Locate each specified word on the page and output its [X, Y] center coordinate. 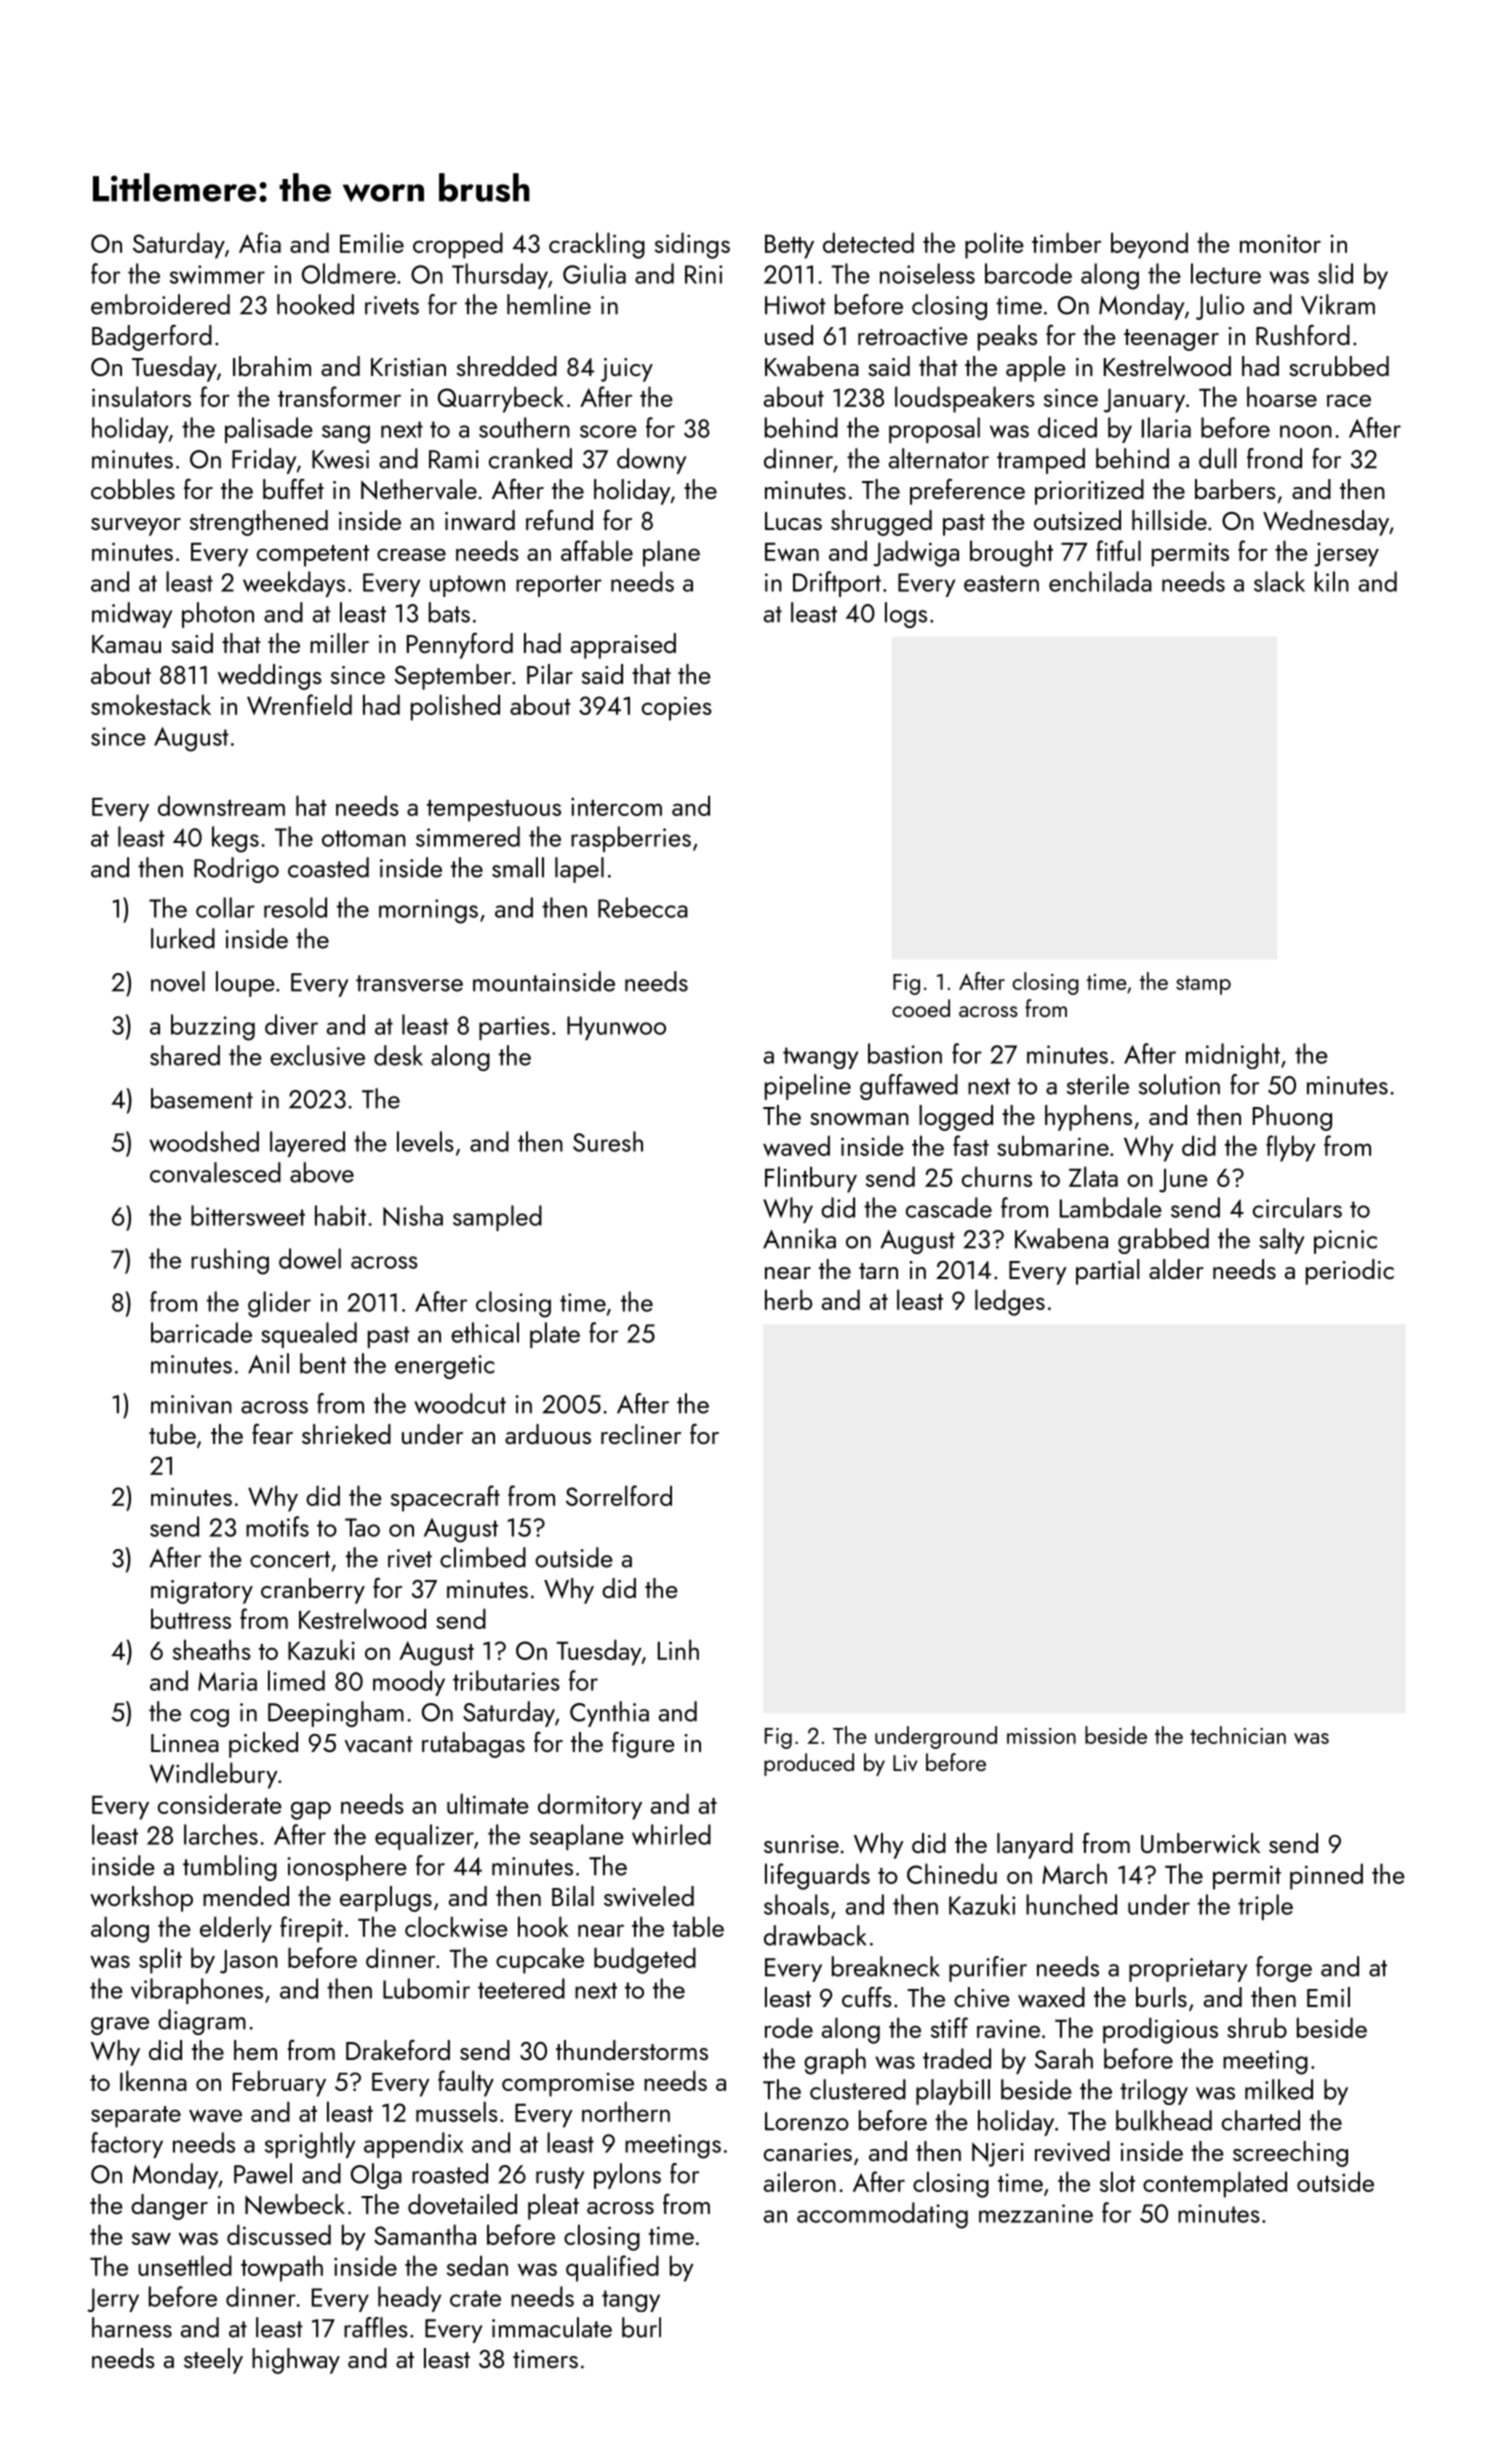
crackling [597, 245]
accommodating [882, 2215]
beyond [1149, 245]
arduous [548, 1434]
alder [1176, 1269]
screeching [1290, 2154]
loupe [245, 984]
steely [213, 2361]
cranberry [313, 1591]
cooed [921, 1008]
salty [1281, 1241]
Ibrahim [272, 366]
